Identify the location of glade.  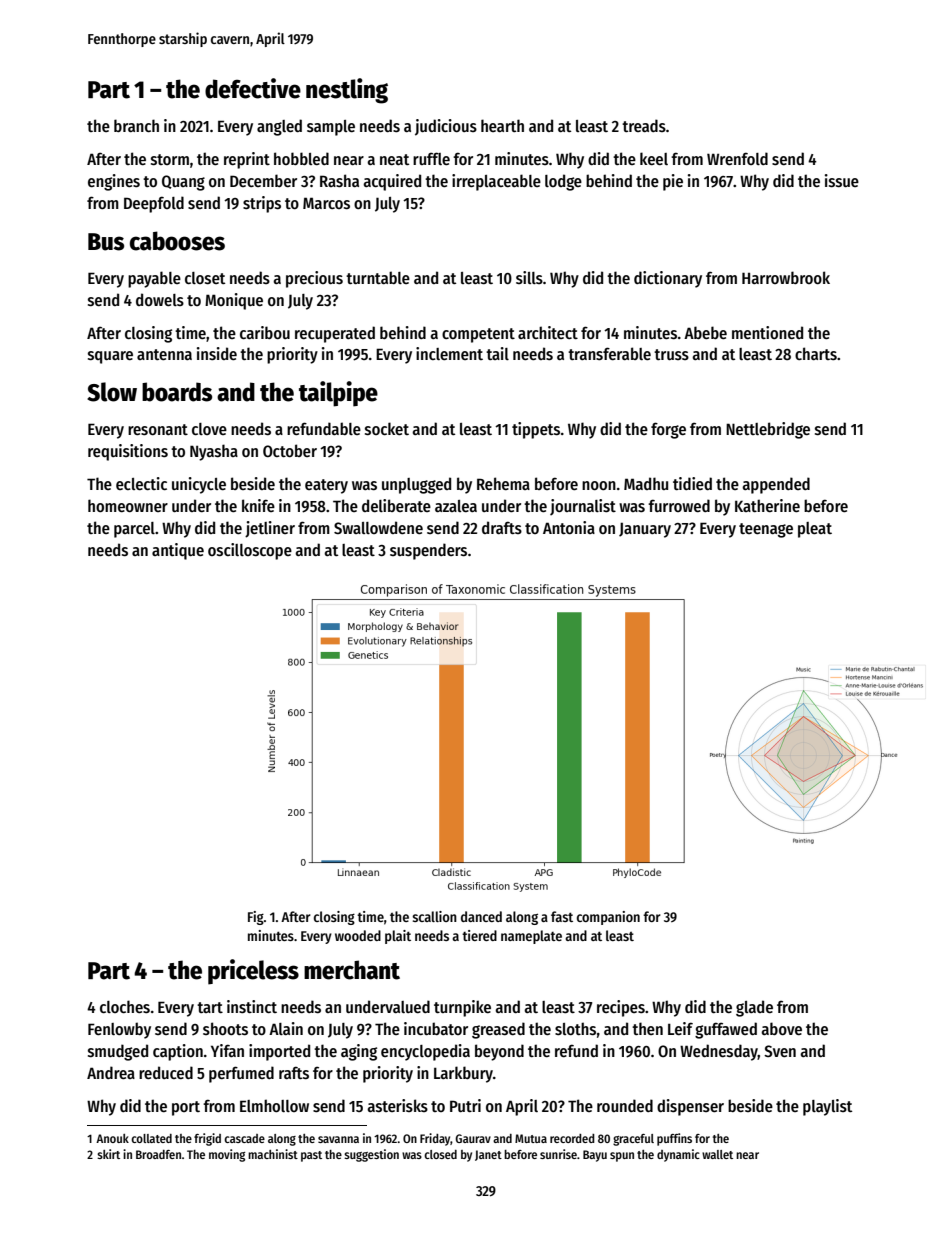
(754, 1008).
